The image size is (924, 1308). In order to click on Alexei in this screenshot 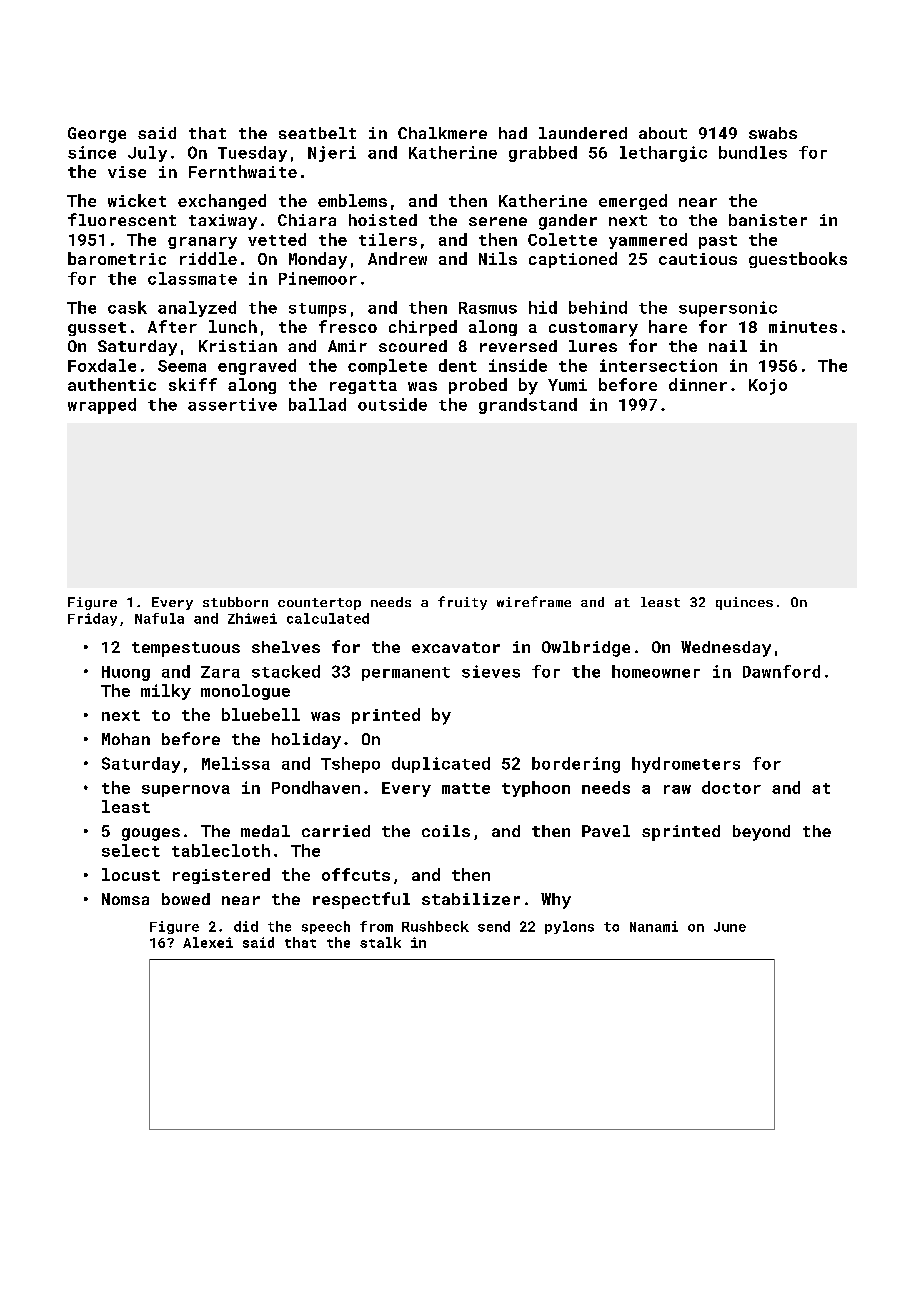, I will do `click(208, 942)`.
